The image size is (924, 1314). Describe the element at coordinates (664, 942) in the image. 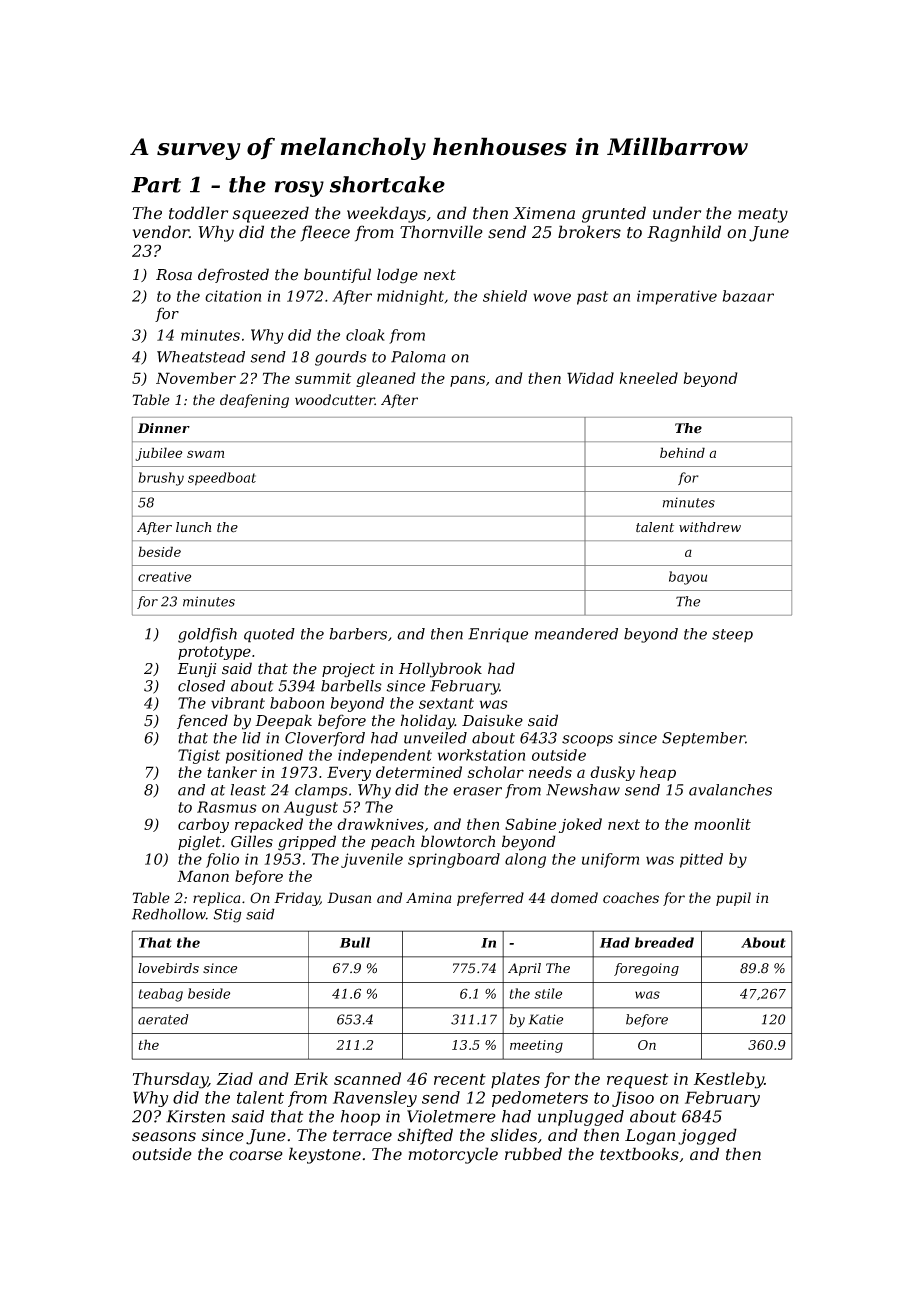

I see `breaded` at that location.
